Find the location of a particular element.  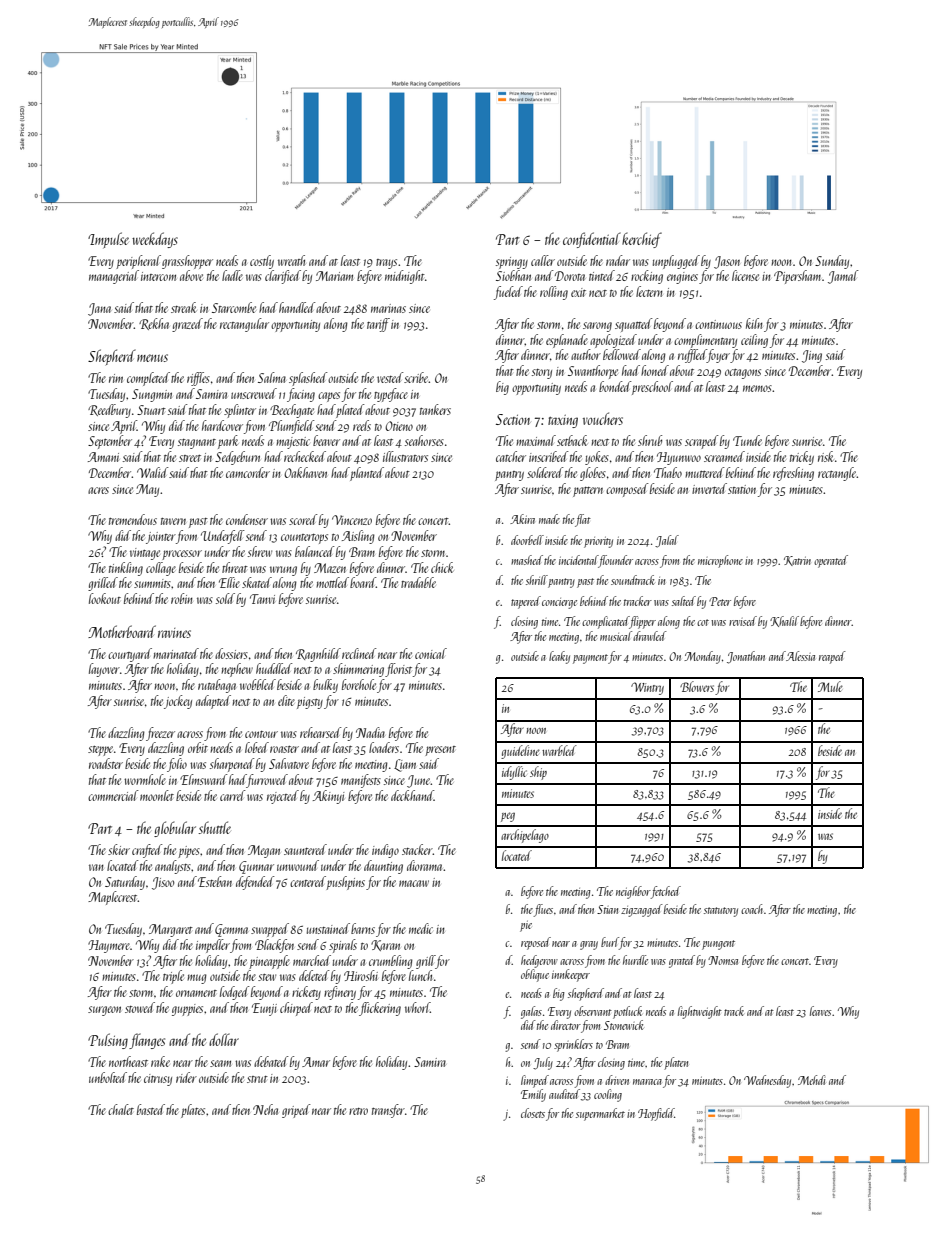

rejected is located at coordinates (283, 797).
